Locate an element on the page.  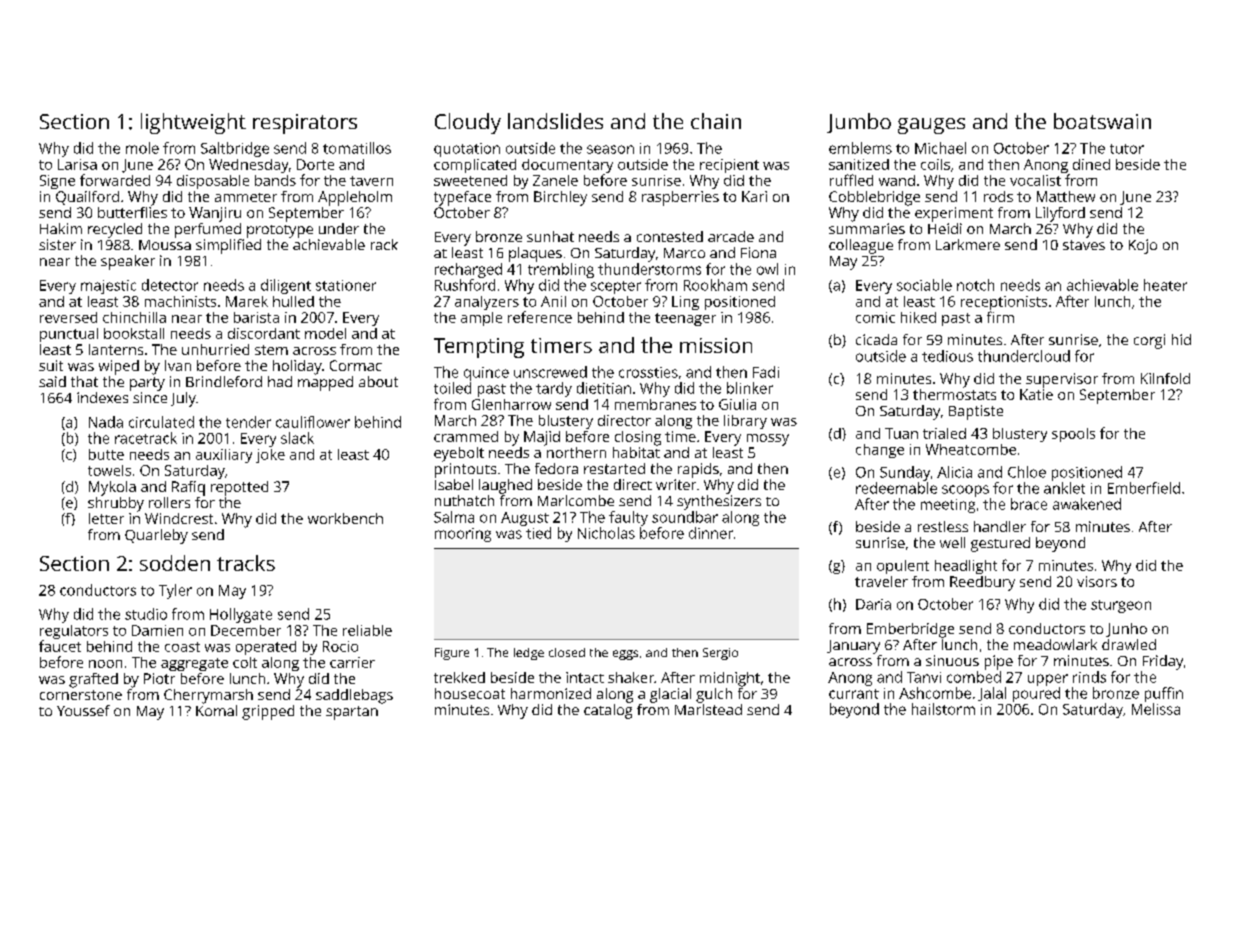
spartan is located at coordinates (352, 713).
